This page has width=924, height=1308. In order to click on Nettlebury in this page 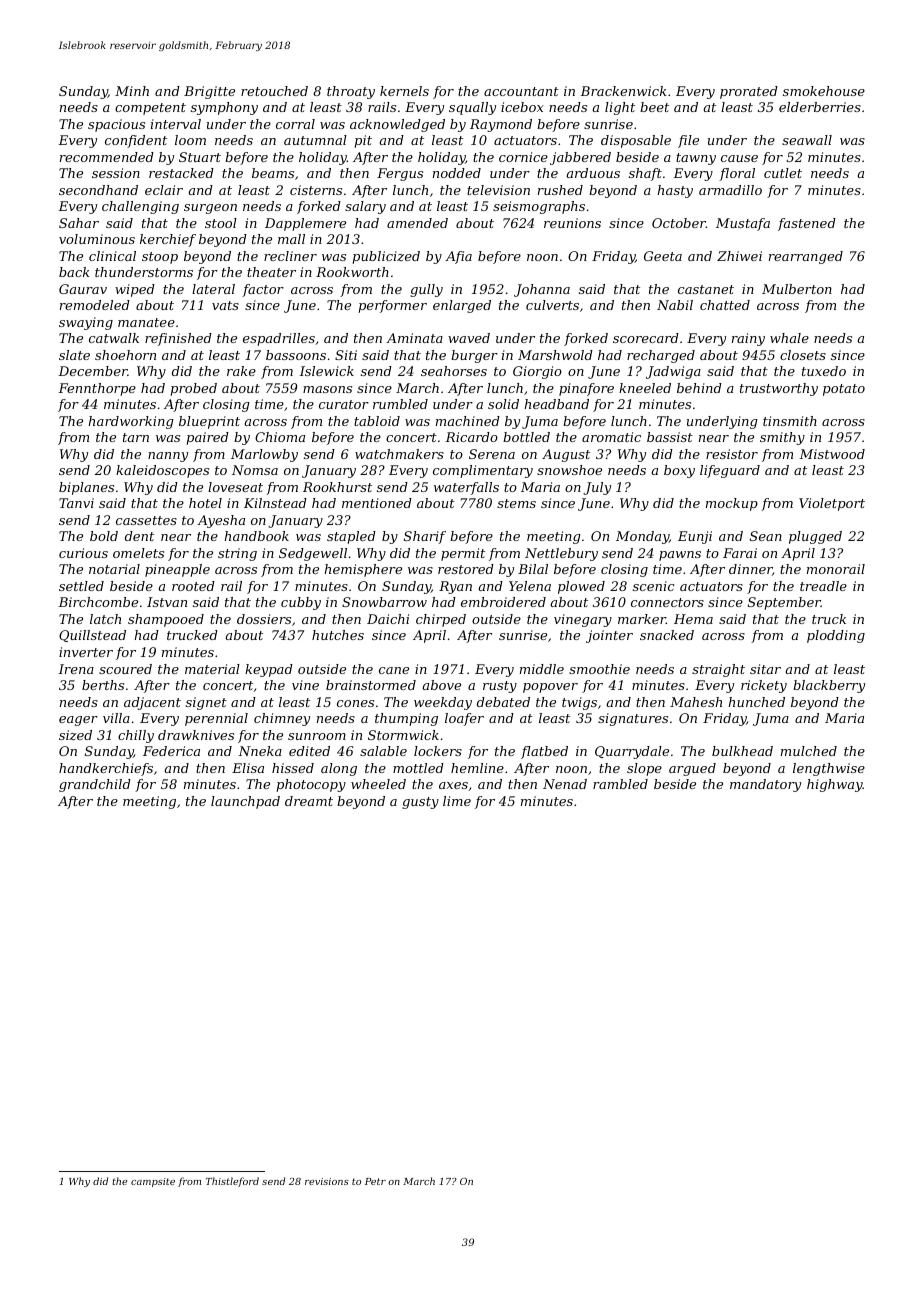, I will do `click(561, 554)`.
